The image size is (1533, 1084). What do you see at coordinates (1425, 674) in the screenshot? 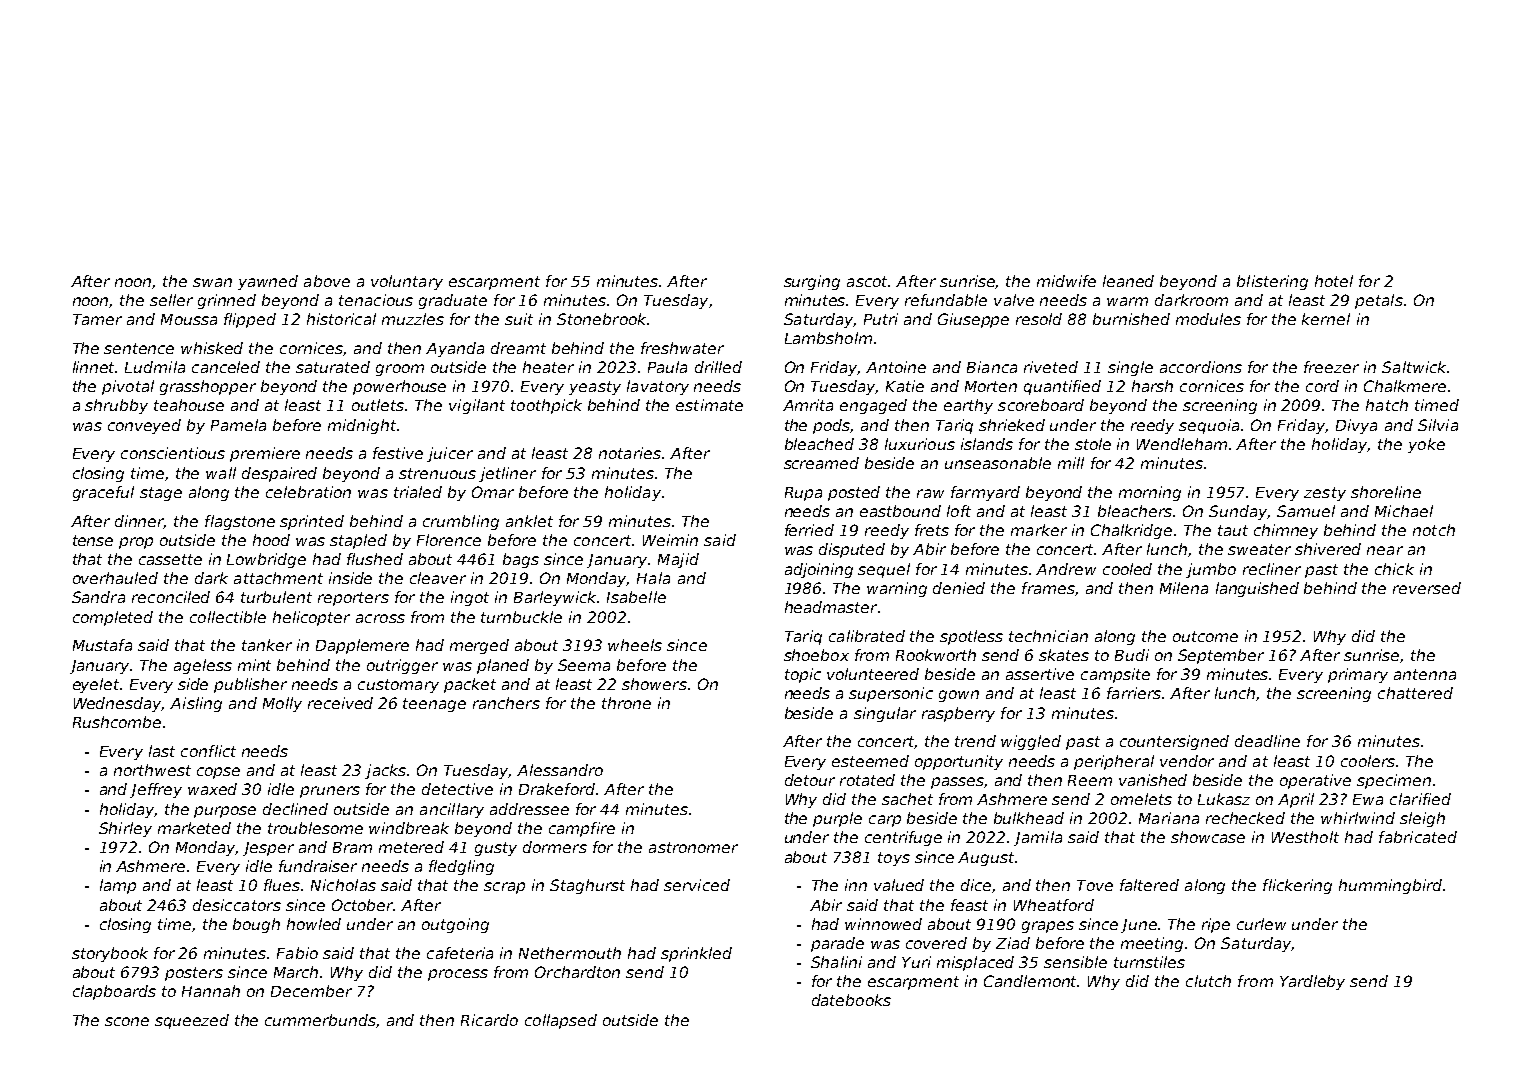
I see `antenna` at bounding box center [1425, 674].
